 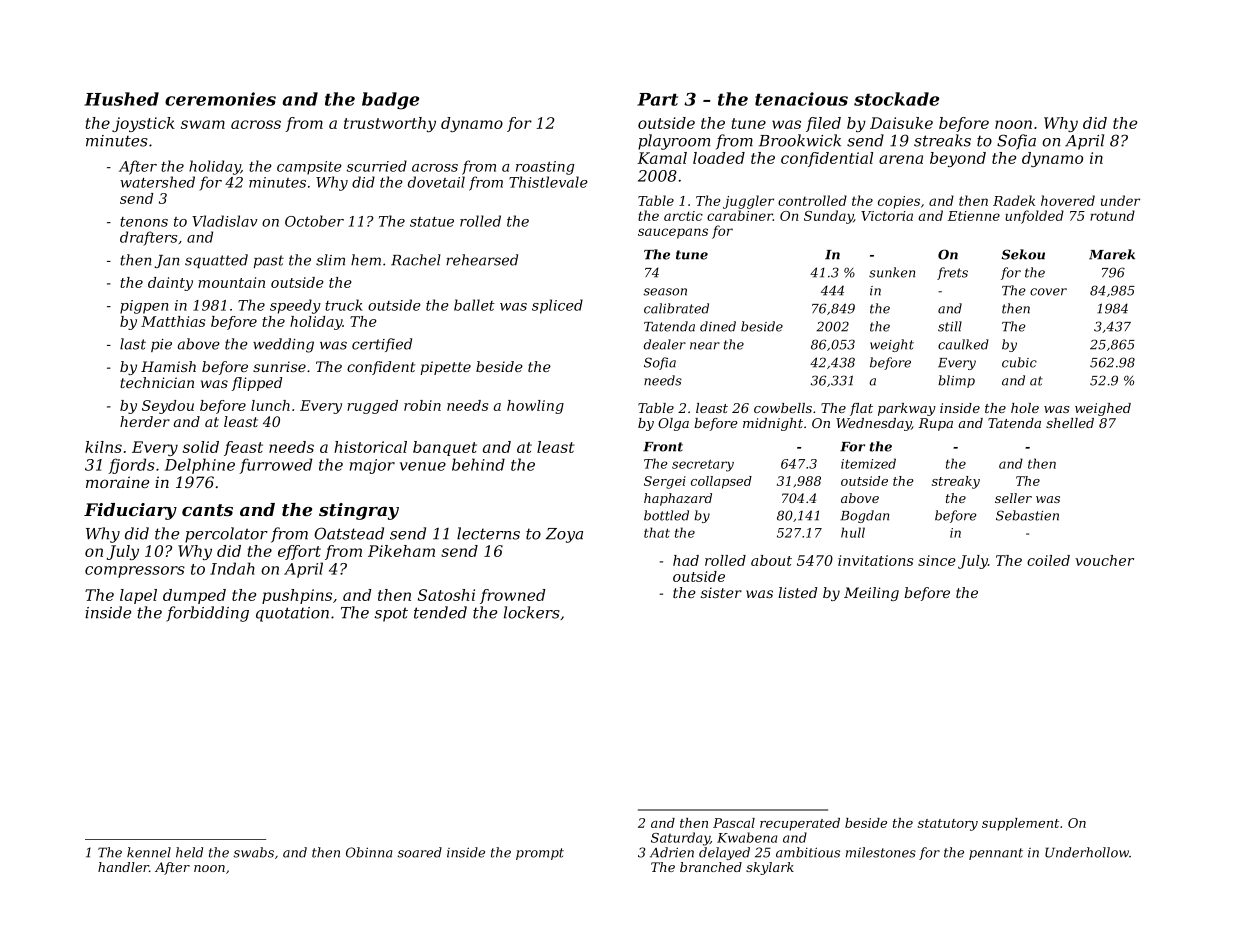 What do you see at coordinates (896, 99) in the screenshot?
I see `stockade` at bounding box center [896, 99].
